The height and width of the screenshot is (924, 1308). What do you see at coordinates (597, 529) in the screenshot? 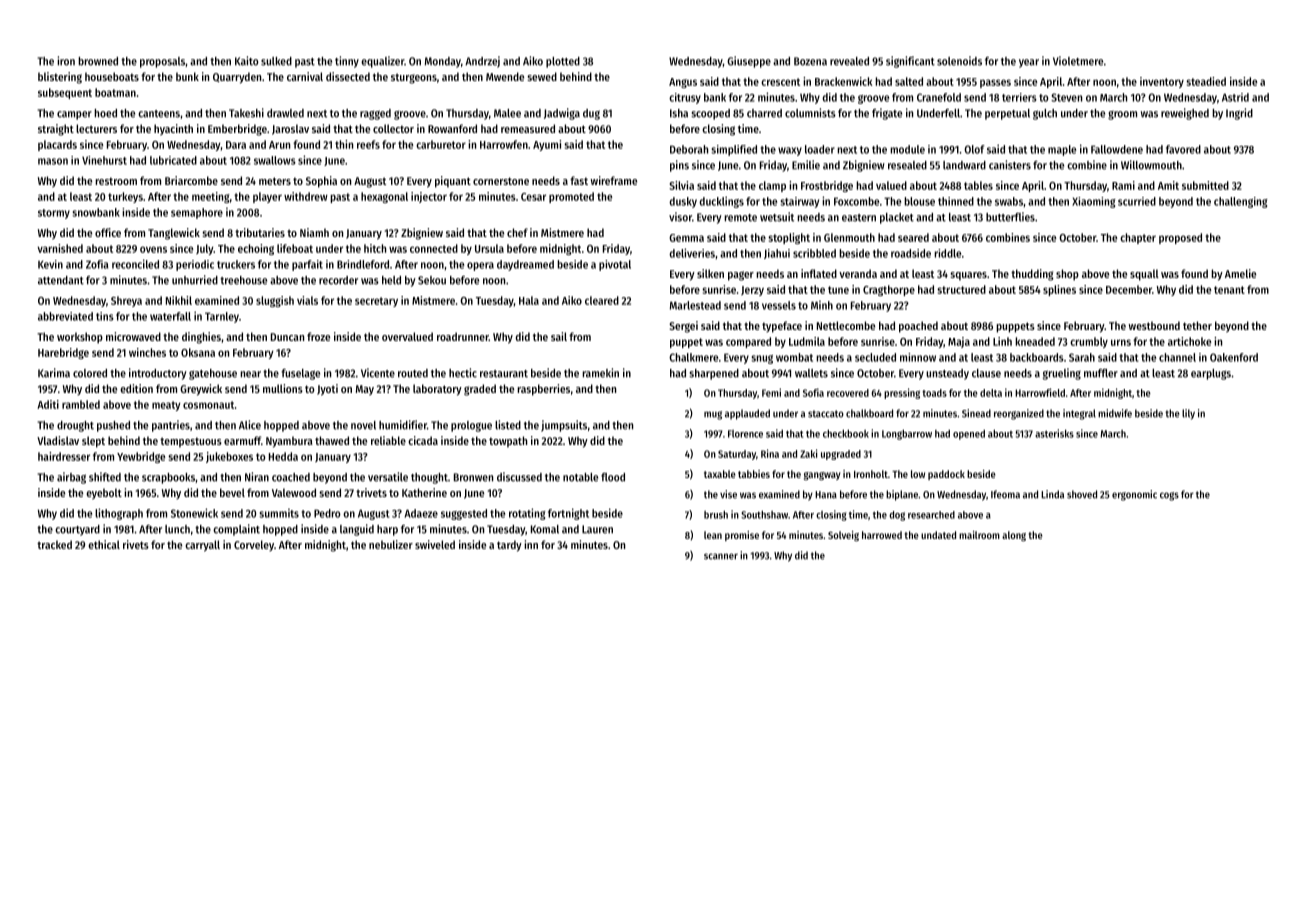
I see `Lauren` at bounding box center [597, 529].
